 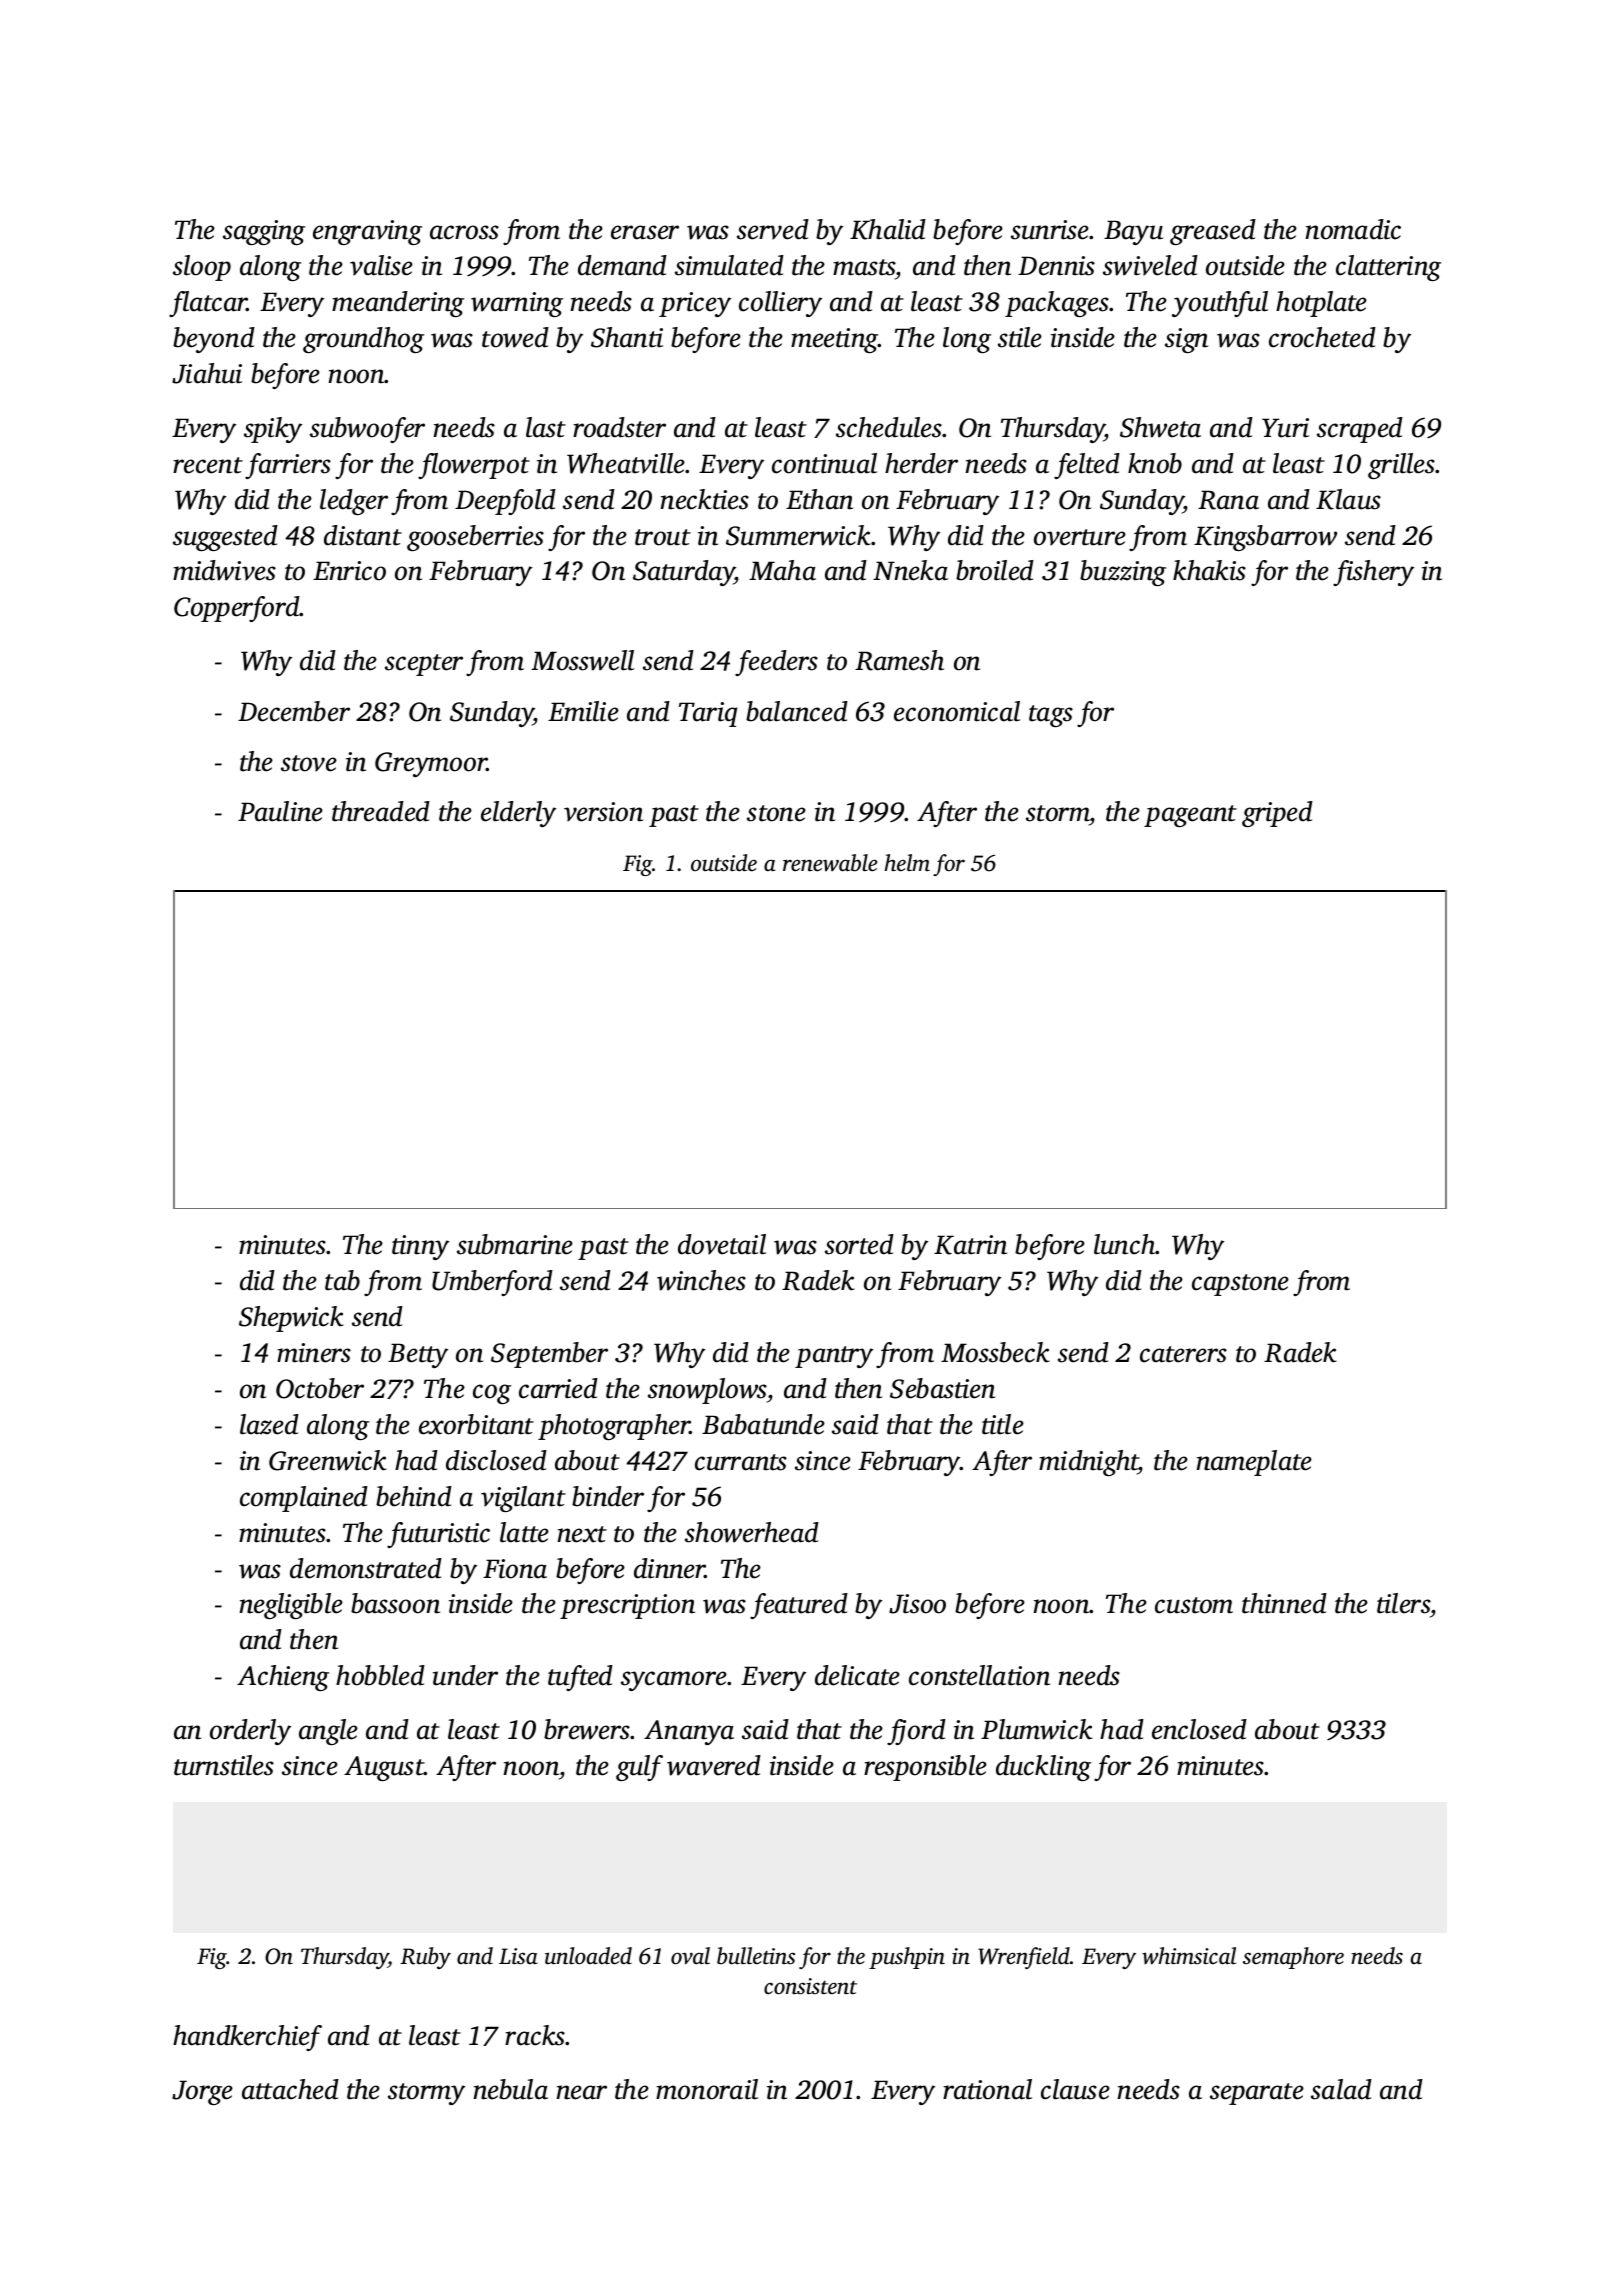 What do you see at coordinates (264, 232) in the page?
I see `sagging` at bounding box center [264, 232].
